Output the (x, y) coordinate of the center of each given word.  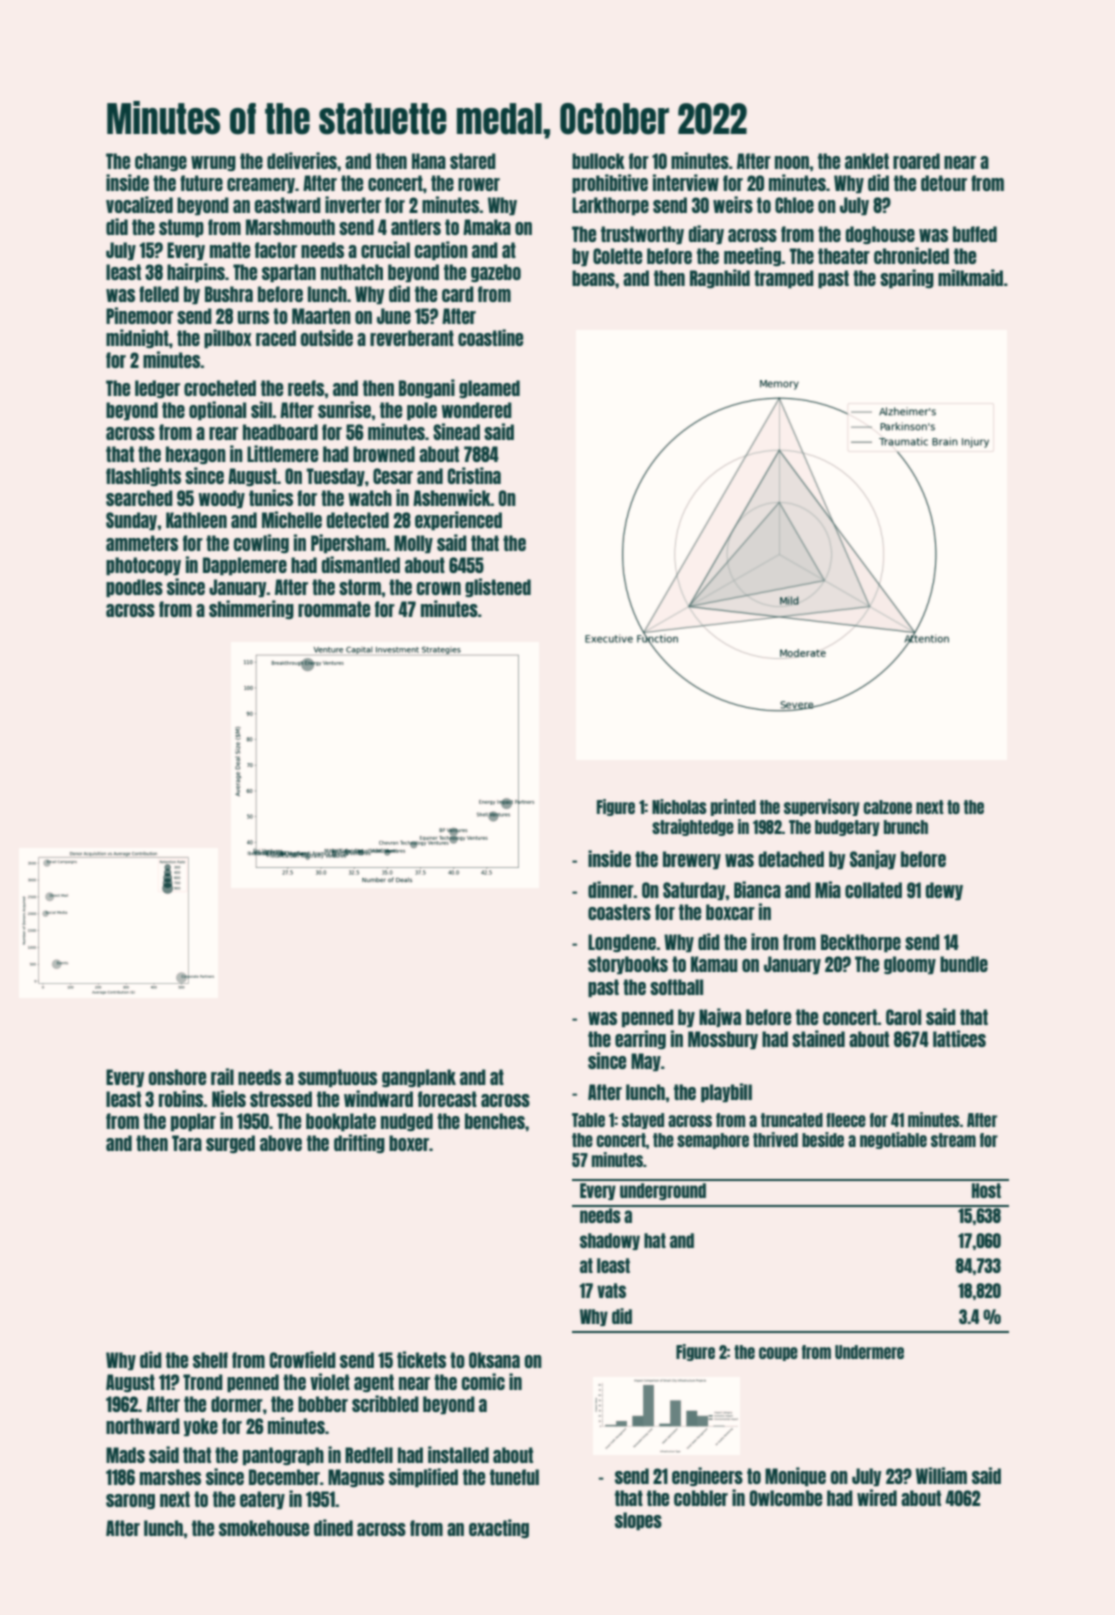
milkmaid (970, 277)
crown (439, 588)
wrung (213, 163)
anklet (867, 161)
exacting (499, 1528)
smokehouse (264, 1528)
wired (877, 1497)
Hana (429, 161)
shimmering (251, 609)
